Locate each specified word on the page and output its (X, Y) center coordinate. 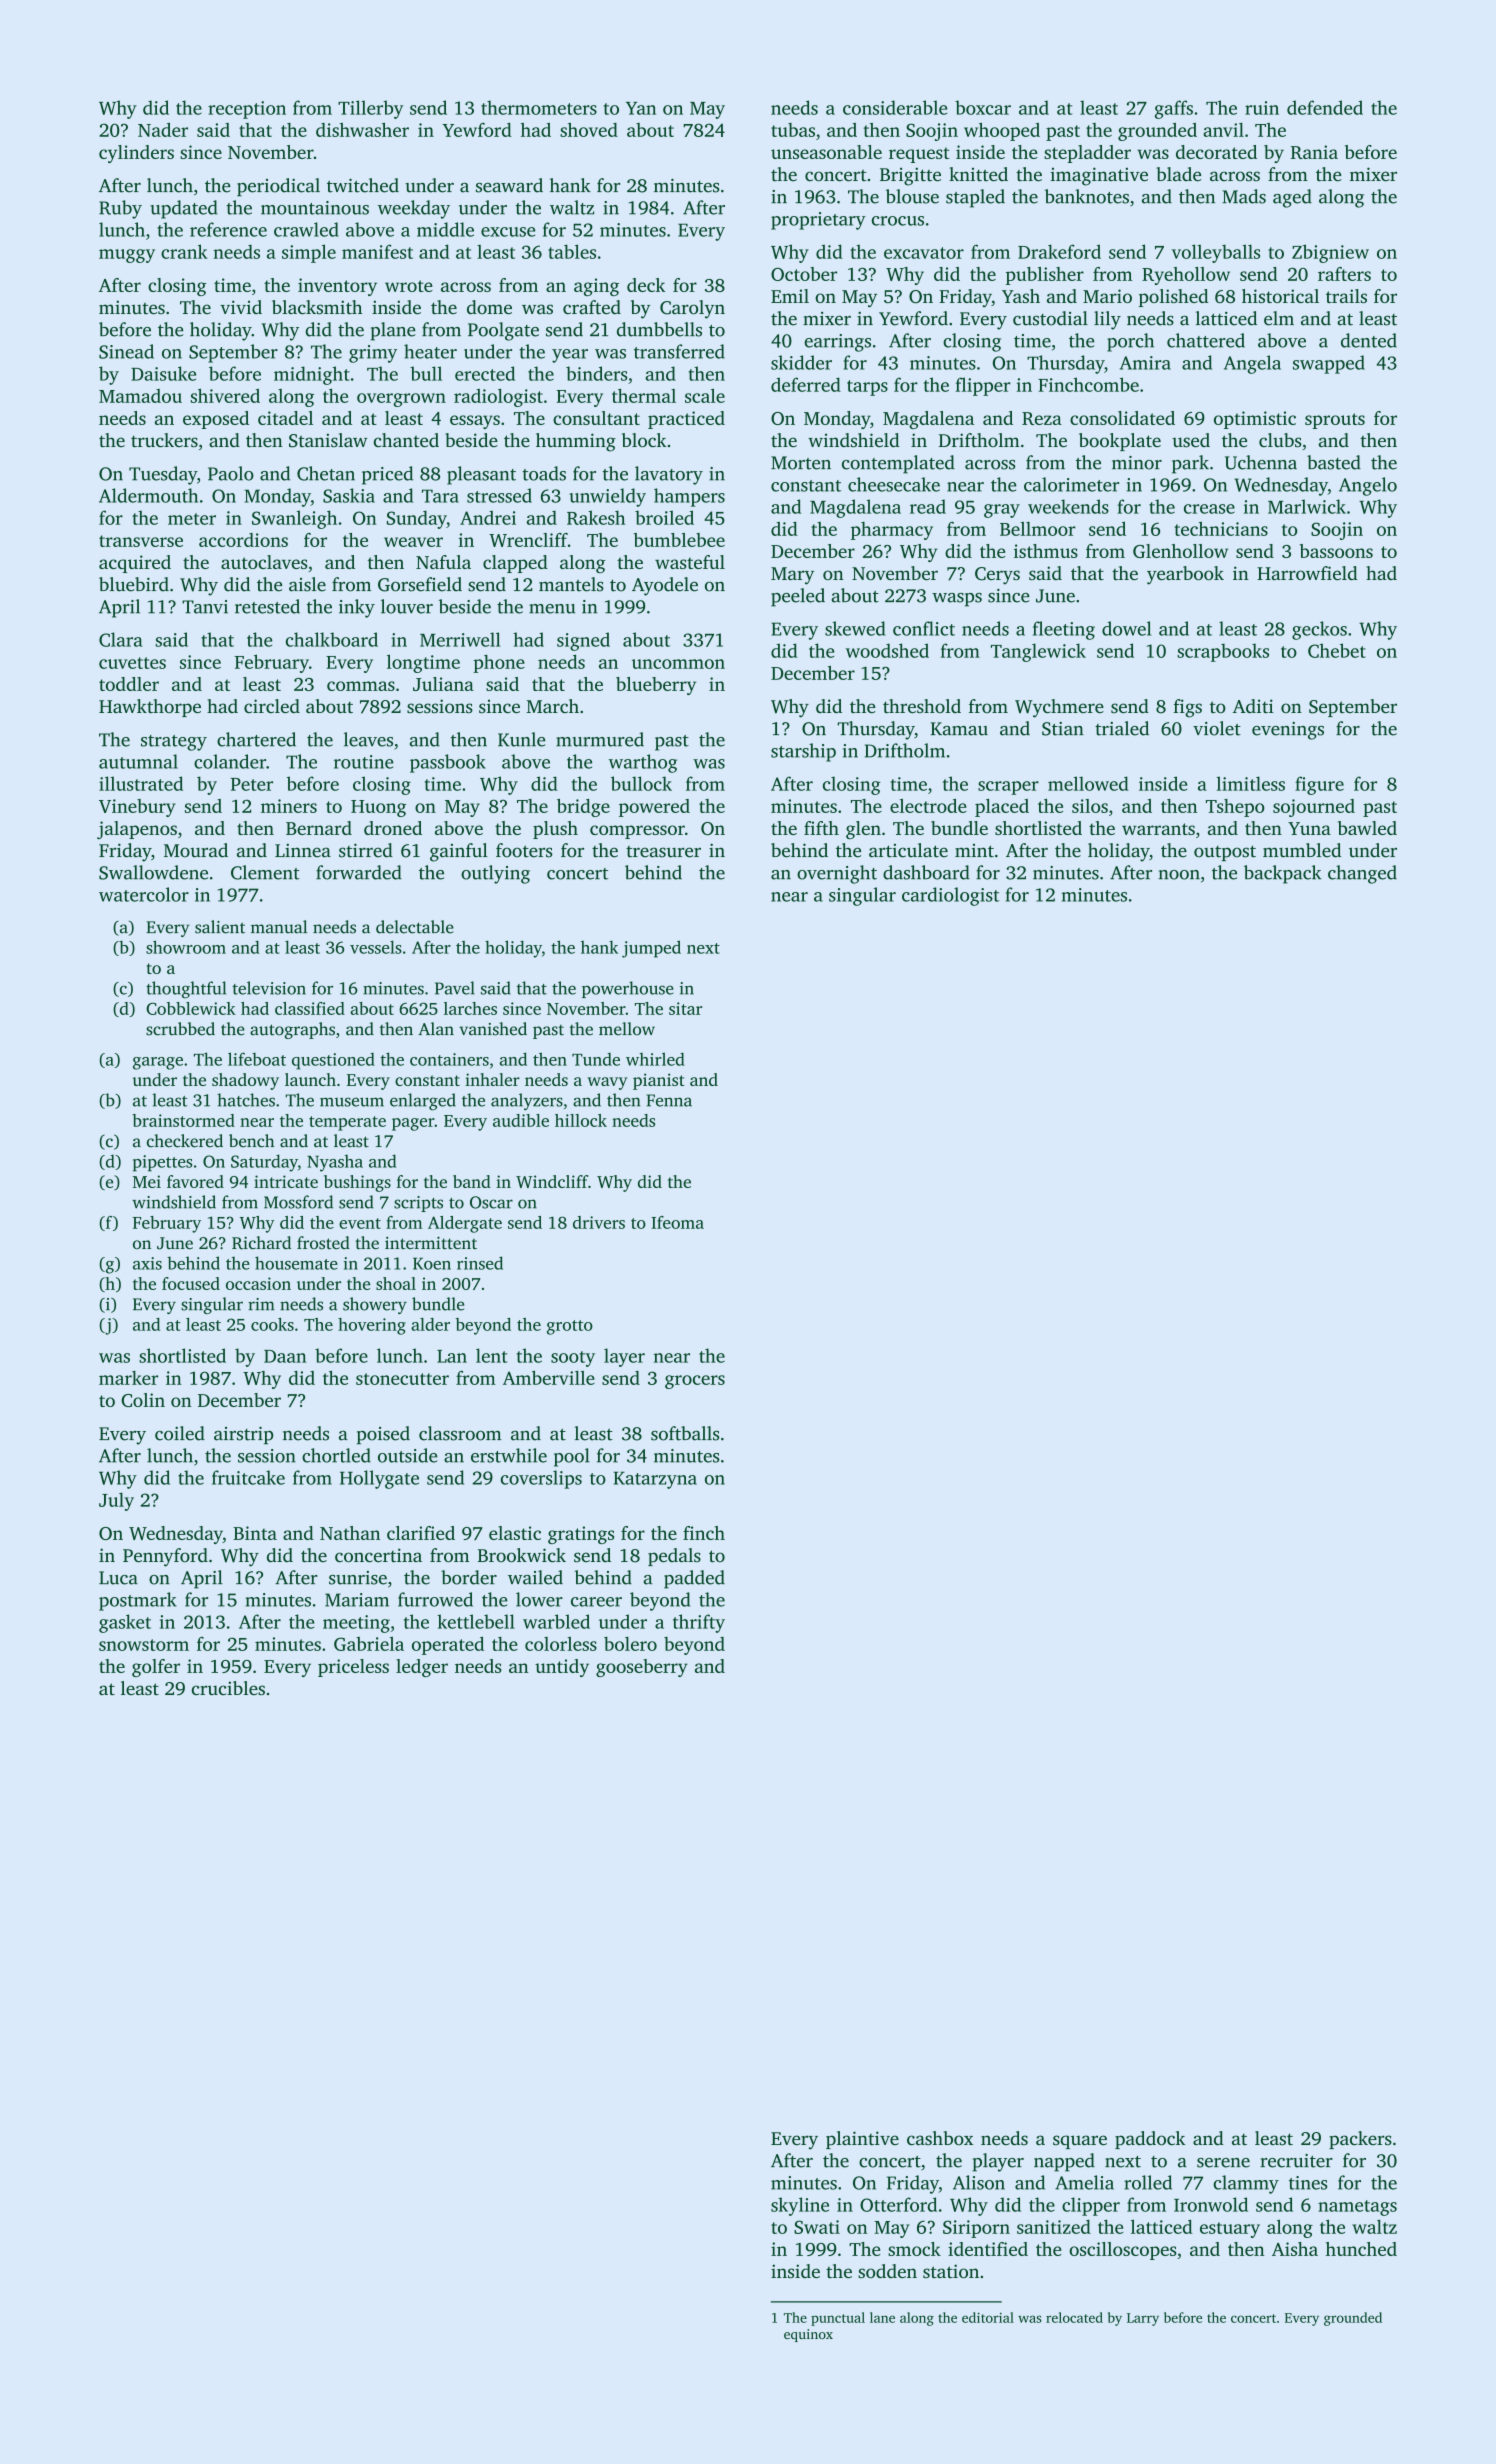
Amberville (549, 1378)
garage (158, 1063)
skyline (800, 2206)
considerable (895, 107)
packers (1360, 2140)
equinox (808, 2335)
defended (1325, 107)
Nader (163, 130)
